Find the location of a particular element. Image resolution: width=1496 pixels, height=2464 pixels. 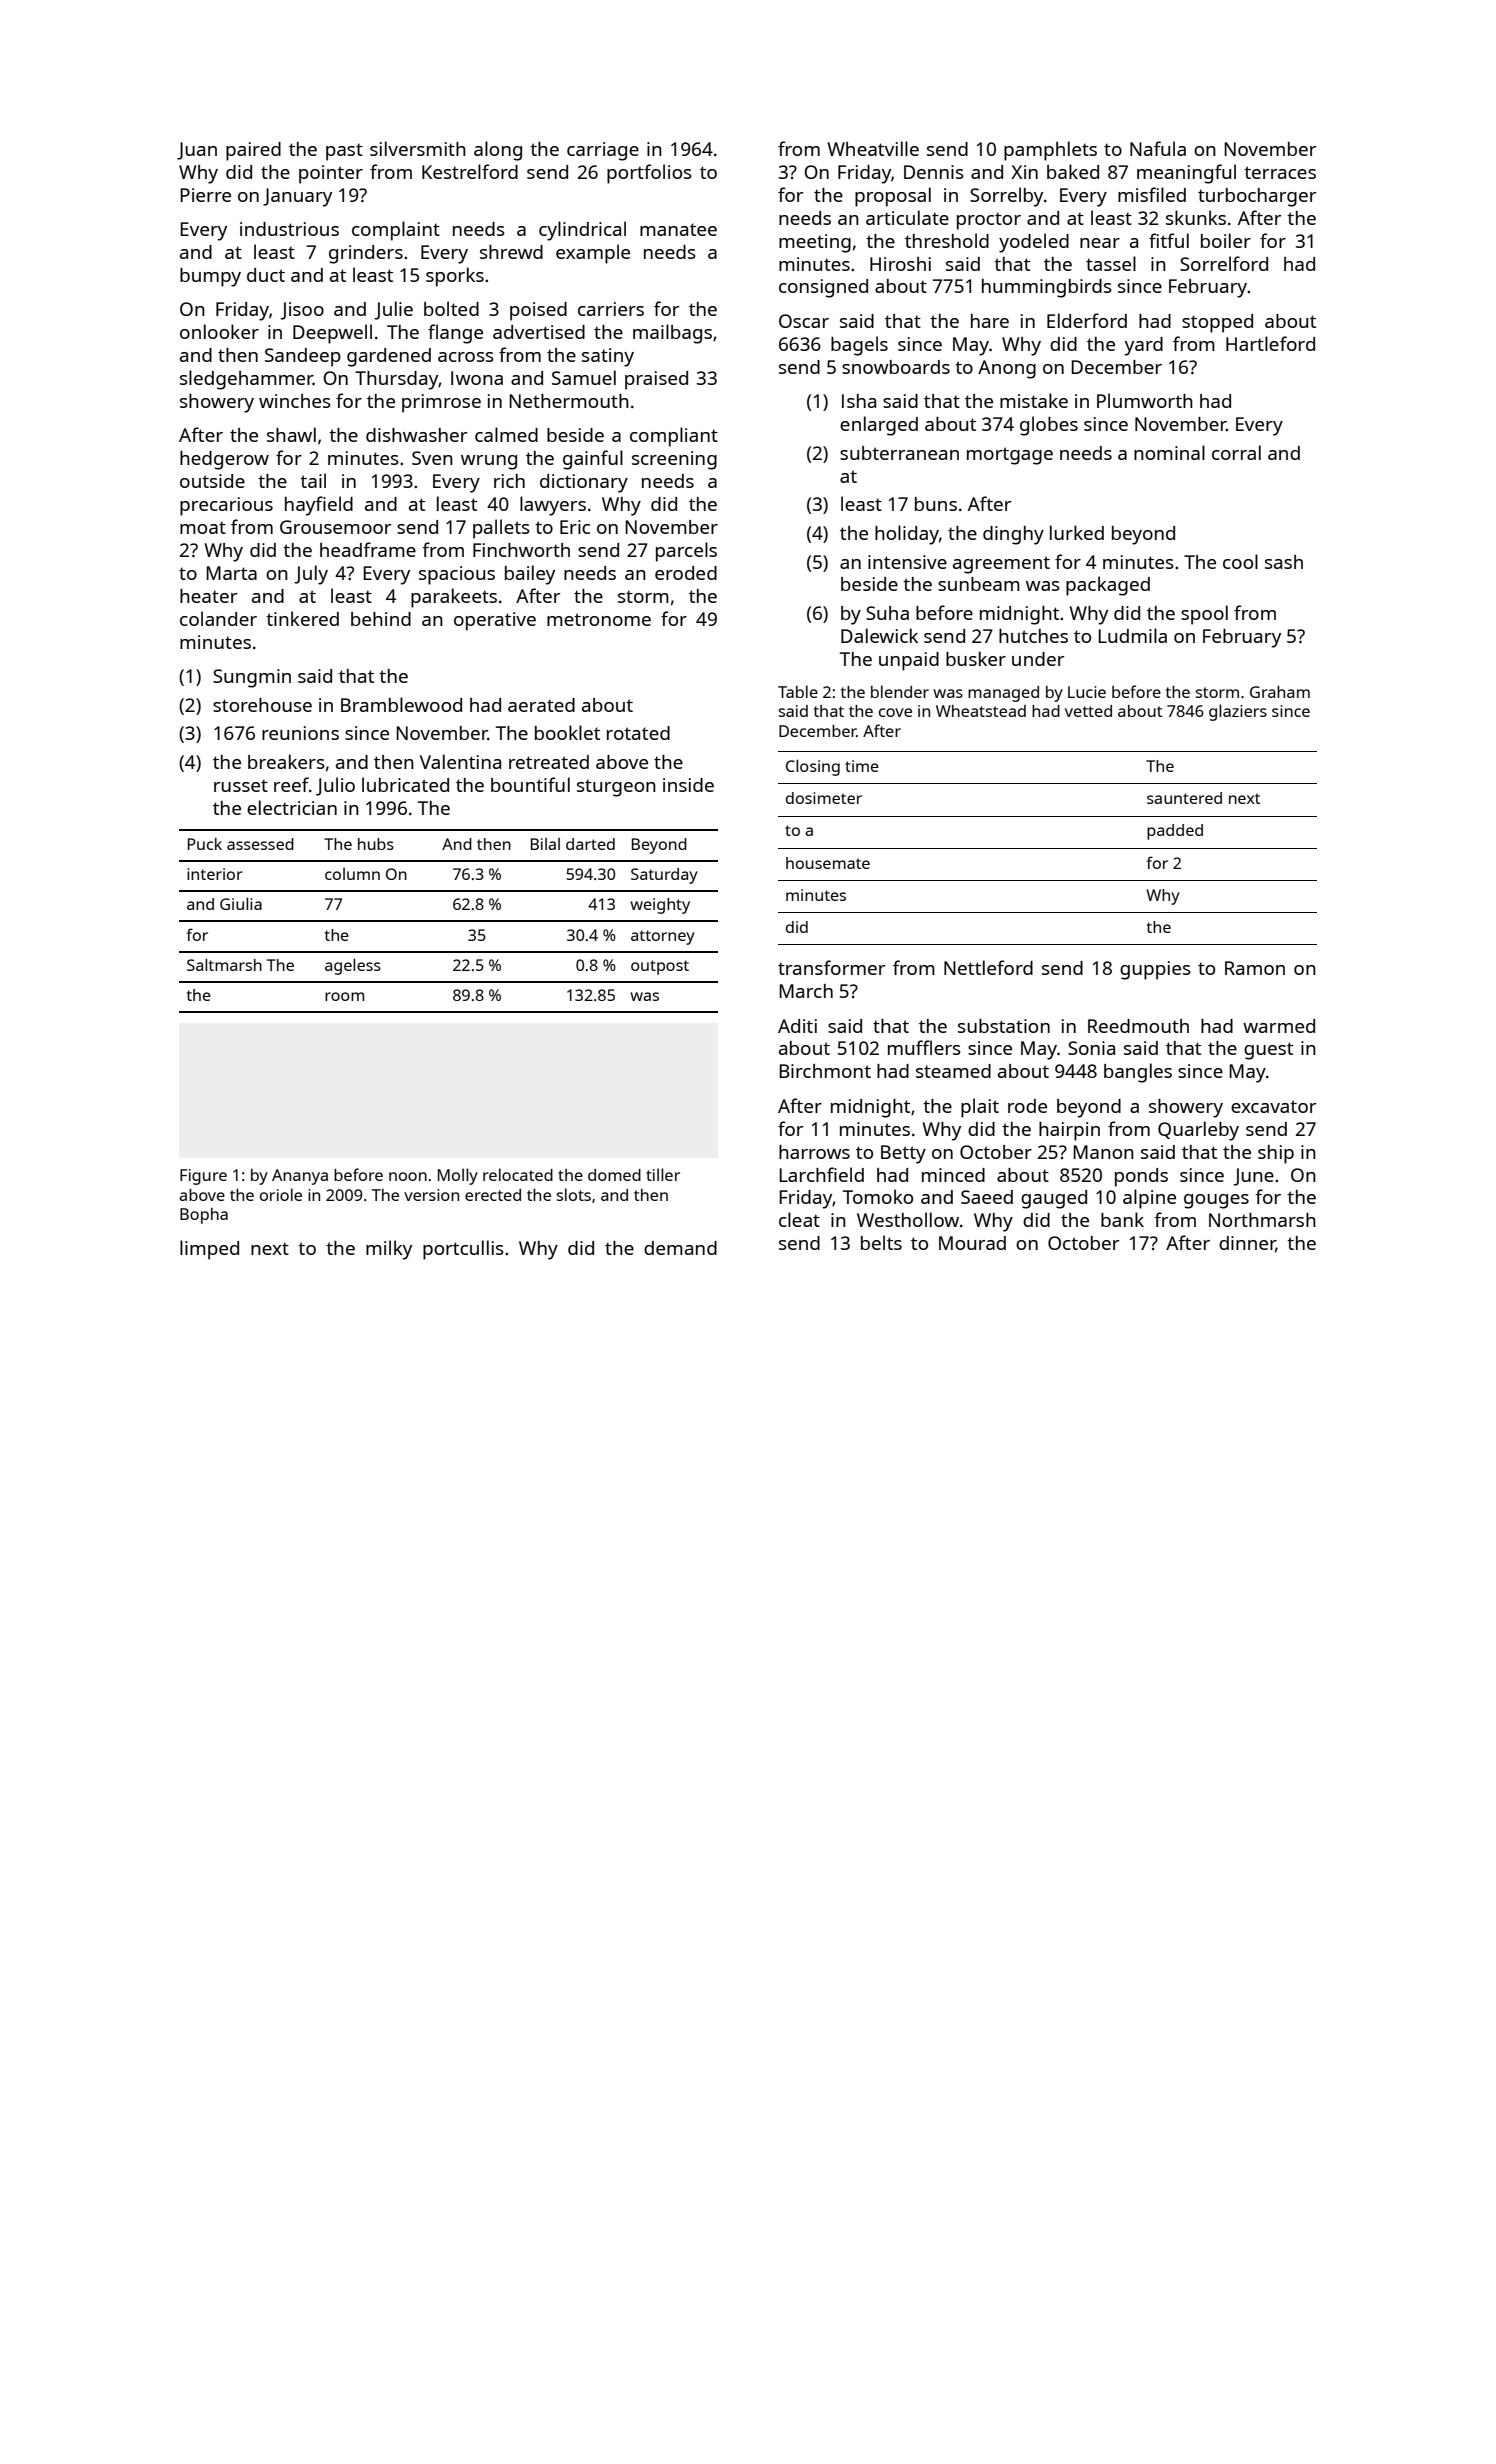

dishwasher is located at coordinates (416, 435).
